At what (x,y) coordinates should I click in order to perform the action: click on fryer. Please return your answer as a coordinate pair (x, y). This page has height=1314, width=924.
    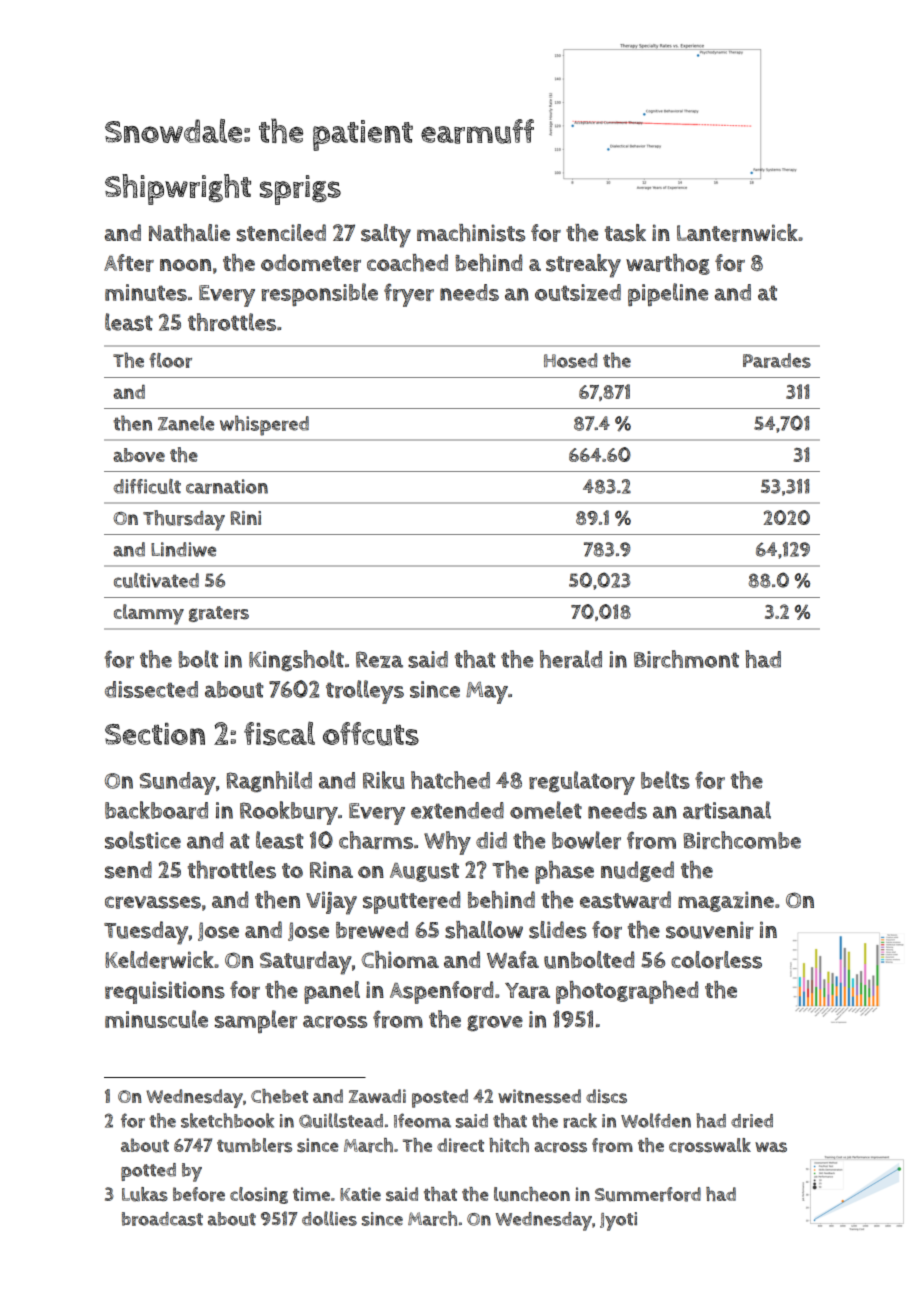
    Looking at the image, I should click on (409, 295).
